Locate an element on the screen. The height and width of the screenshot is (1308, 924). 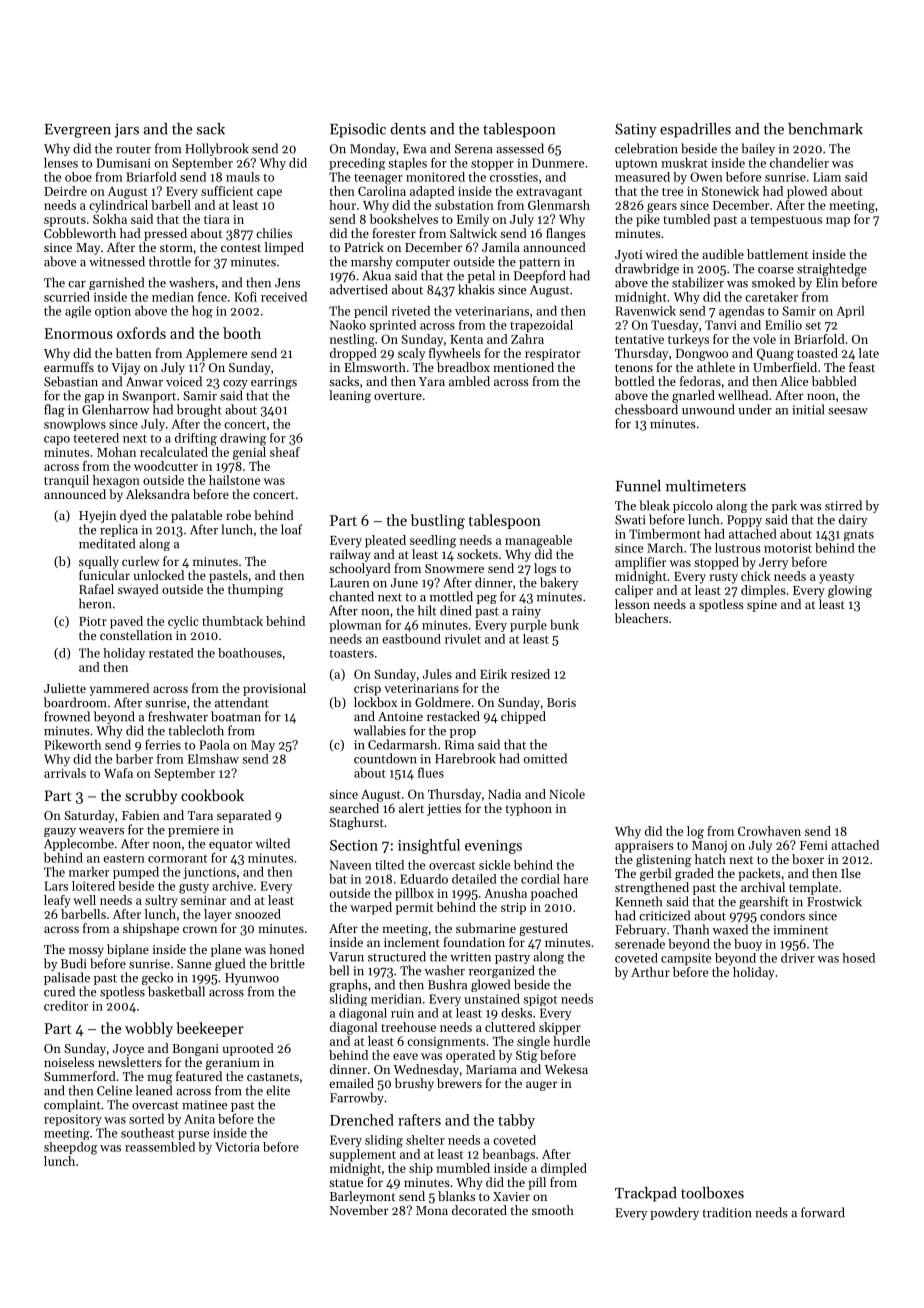
chick is located at coordinates (756, 576).
